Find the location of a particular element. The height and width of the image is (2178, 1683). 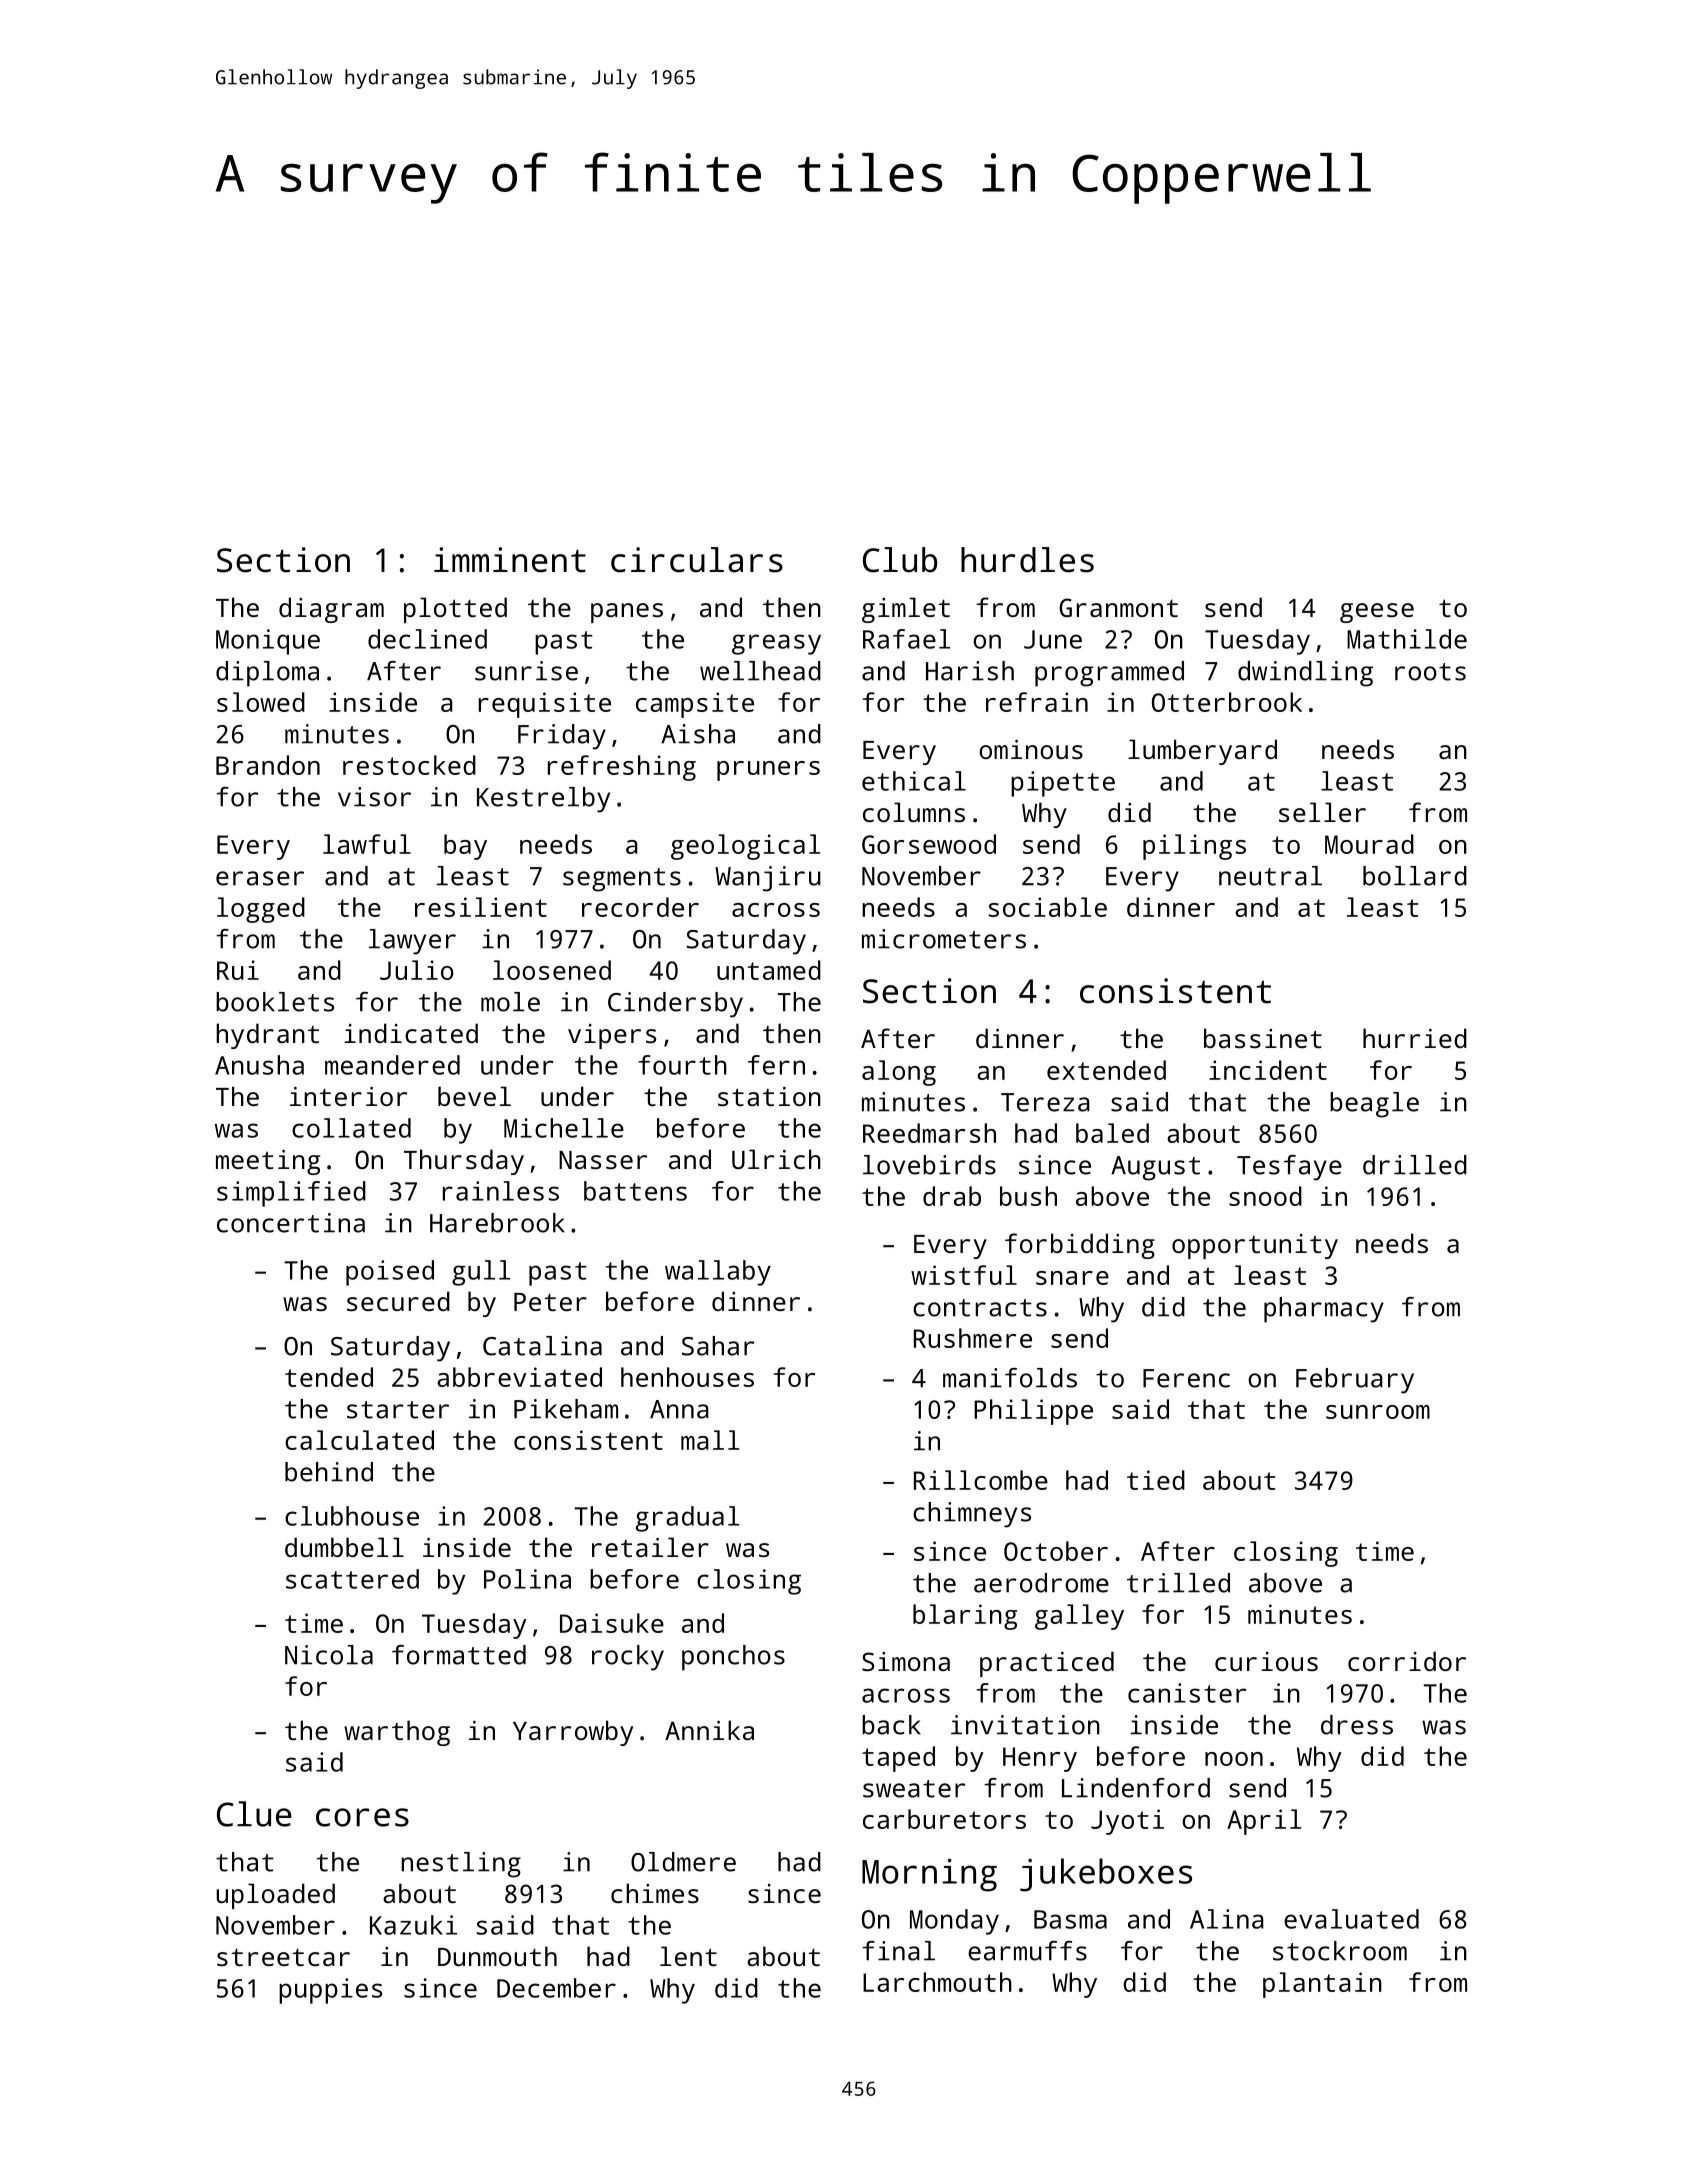

Anusha is located at coordinates (259, 1065).
